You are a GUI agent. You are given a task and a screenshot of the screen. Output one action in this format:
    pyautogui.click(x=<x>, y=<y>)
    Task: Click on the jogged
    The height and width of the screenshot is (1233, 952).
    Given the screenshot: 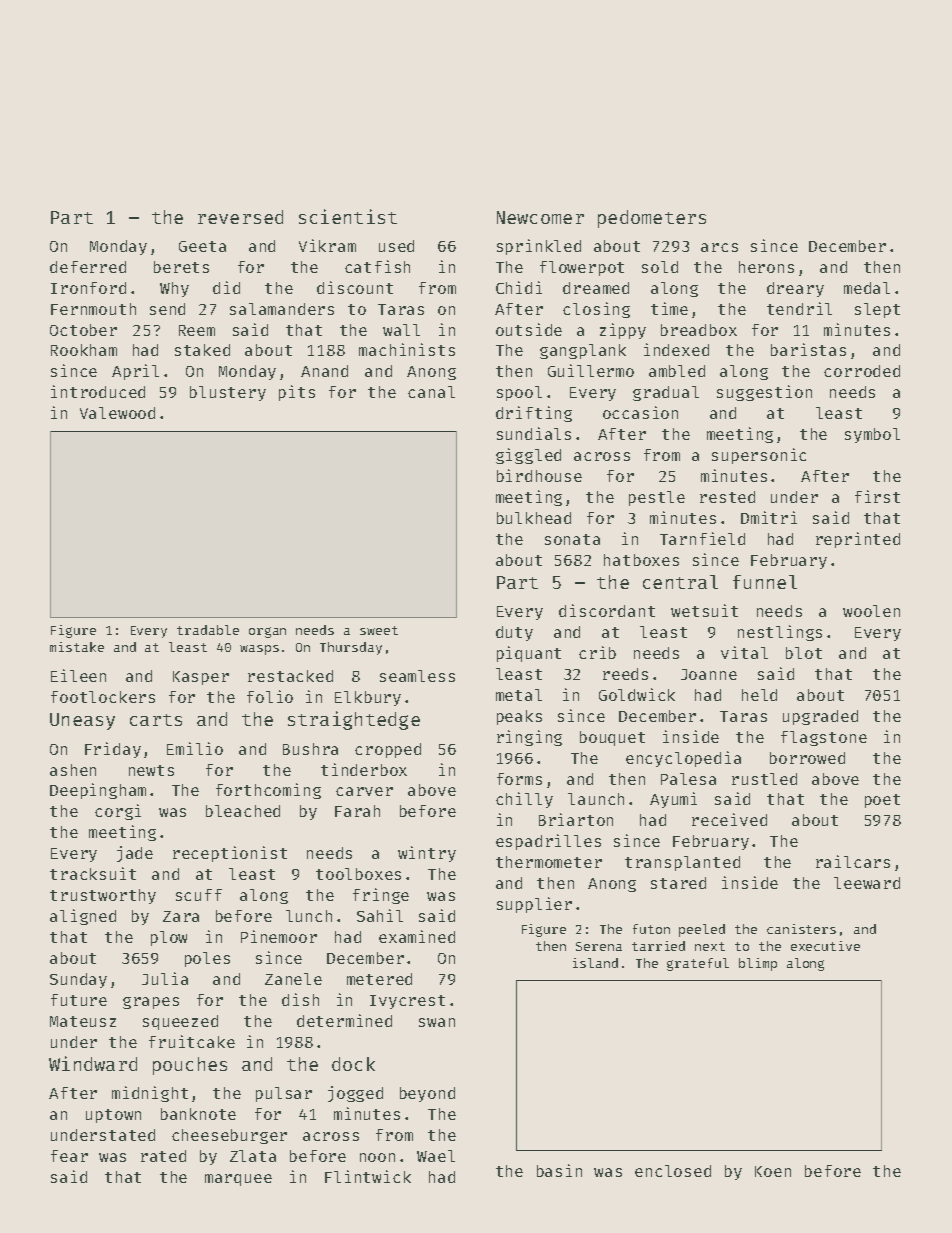 What is the action you would take?
    pyautogui.click(x=355, y=1094)
